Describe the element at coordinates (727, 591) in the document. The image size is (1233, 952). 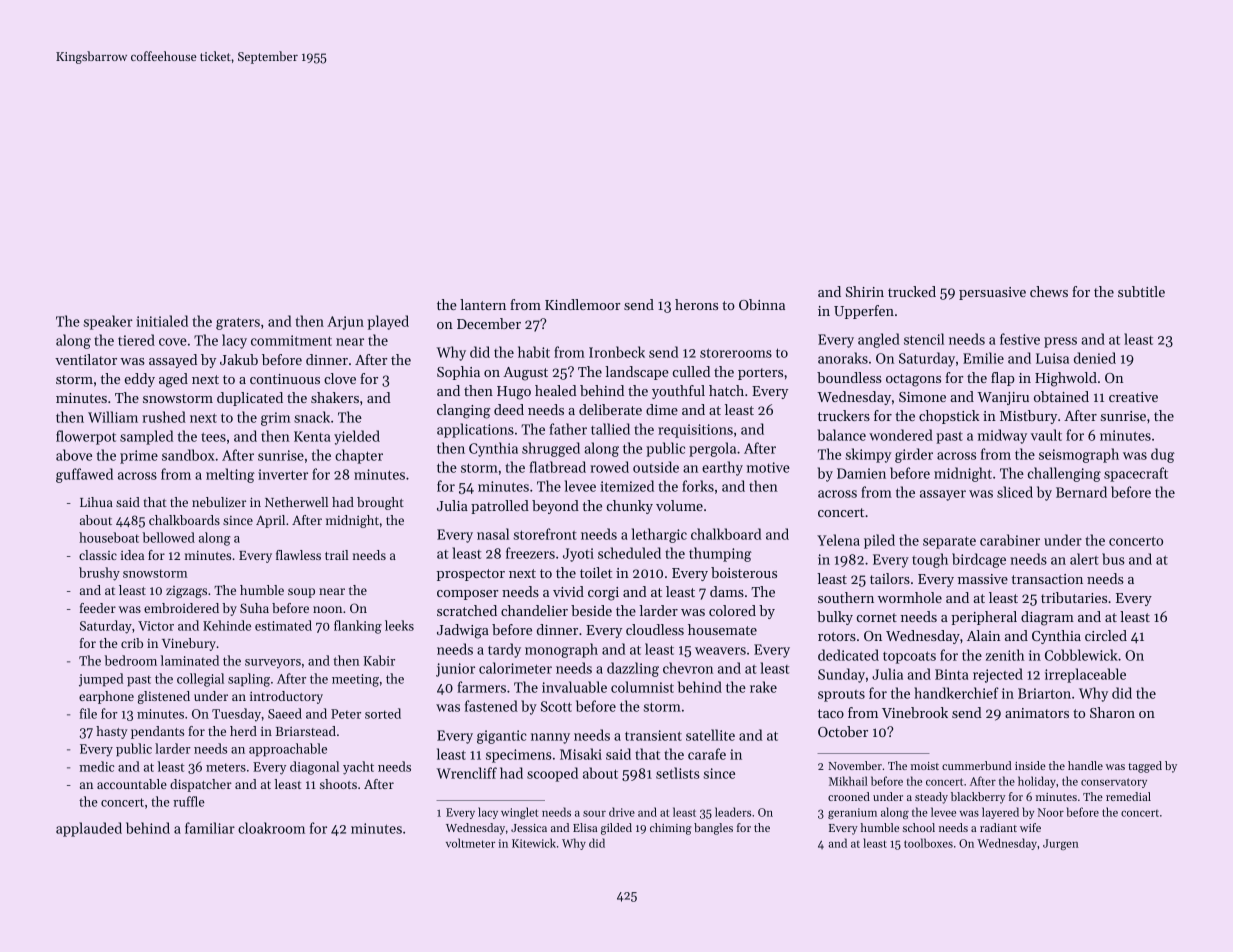
I see `dams` at that location.
